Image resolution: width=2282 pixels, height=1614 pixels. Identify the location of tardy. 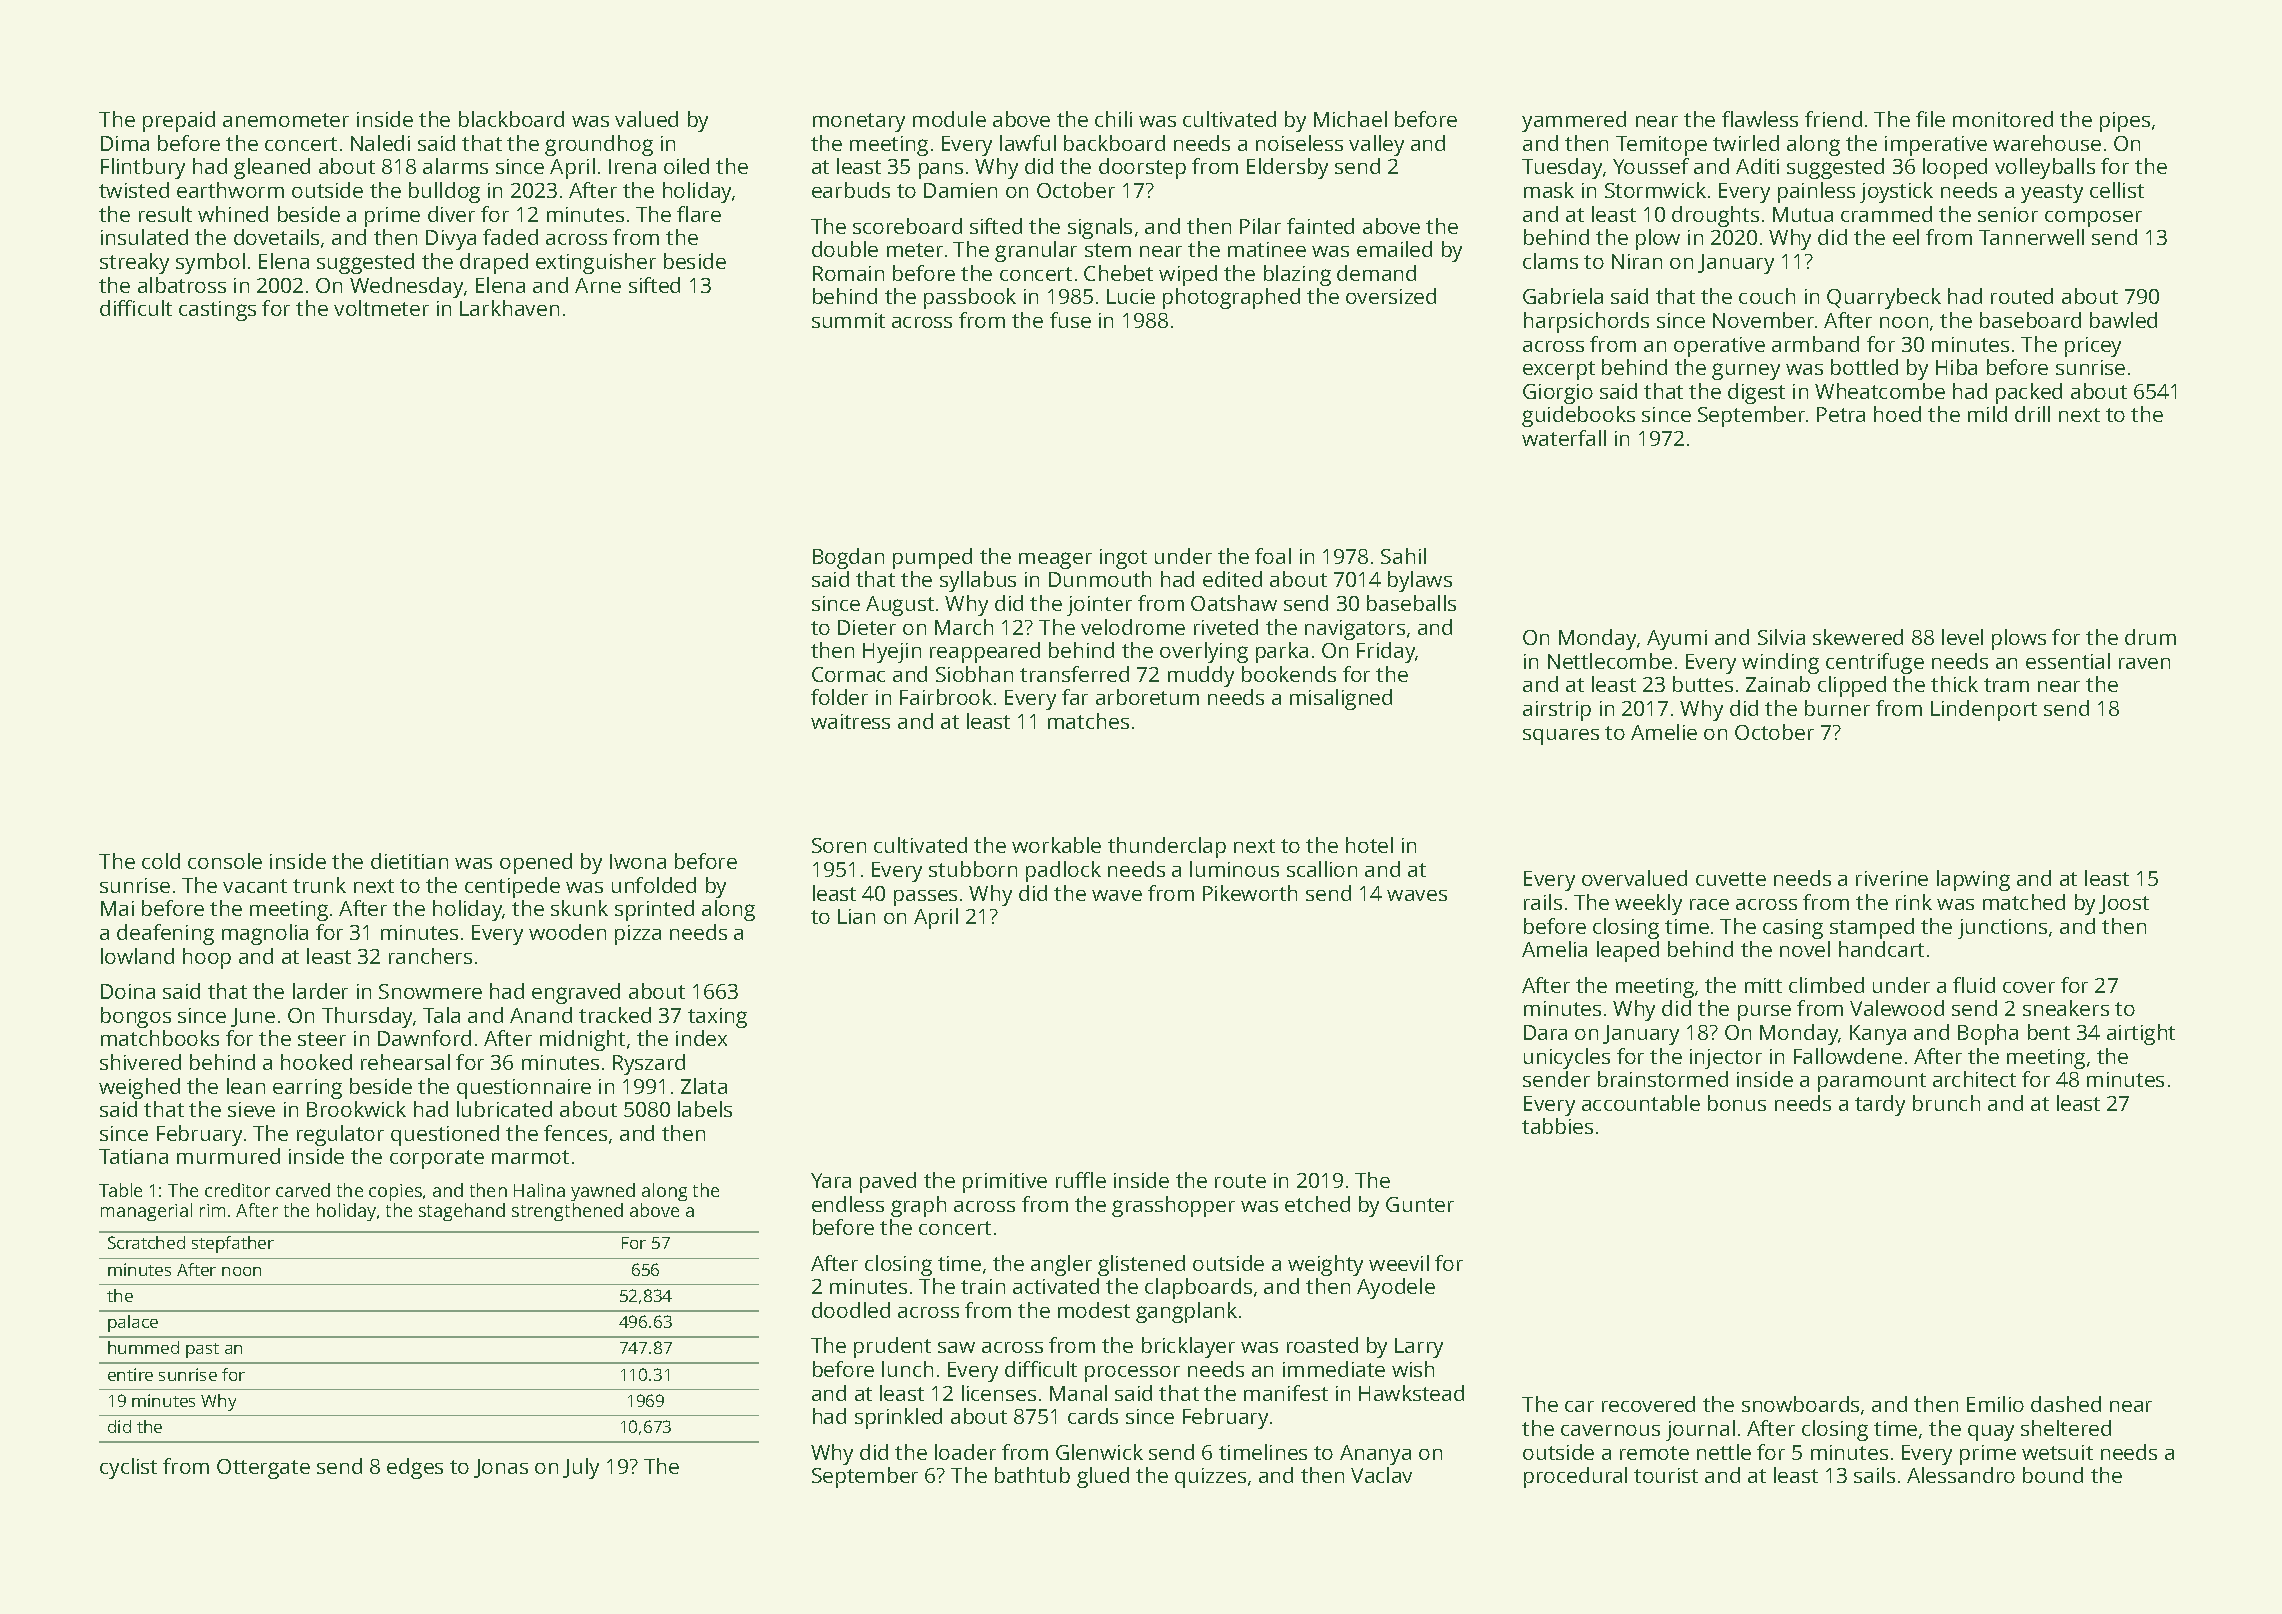
(1880, 1105).
